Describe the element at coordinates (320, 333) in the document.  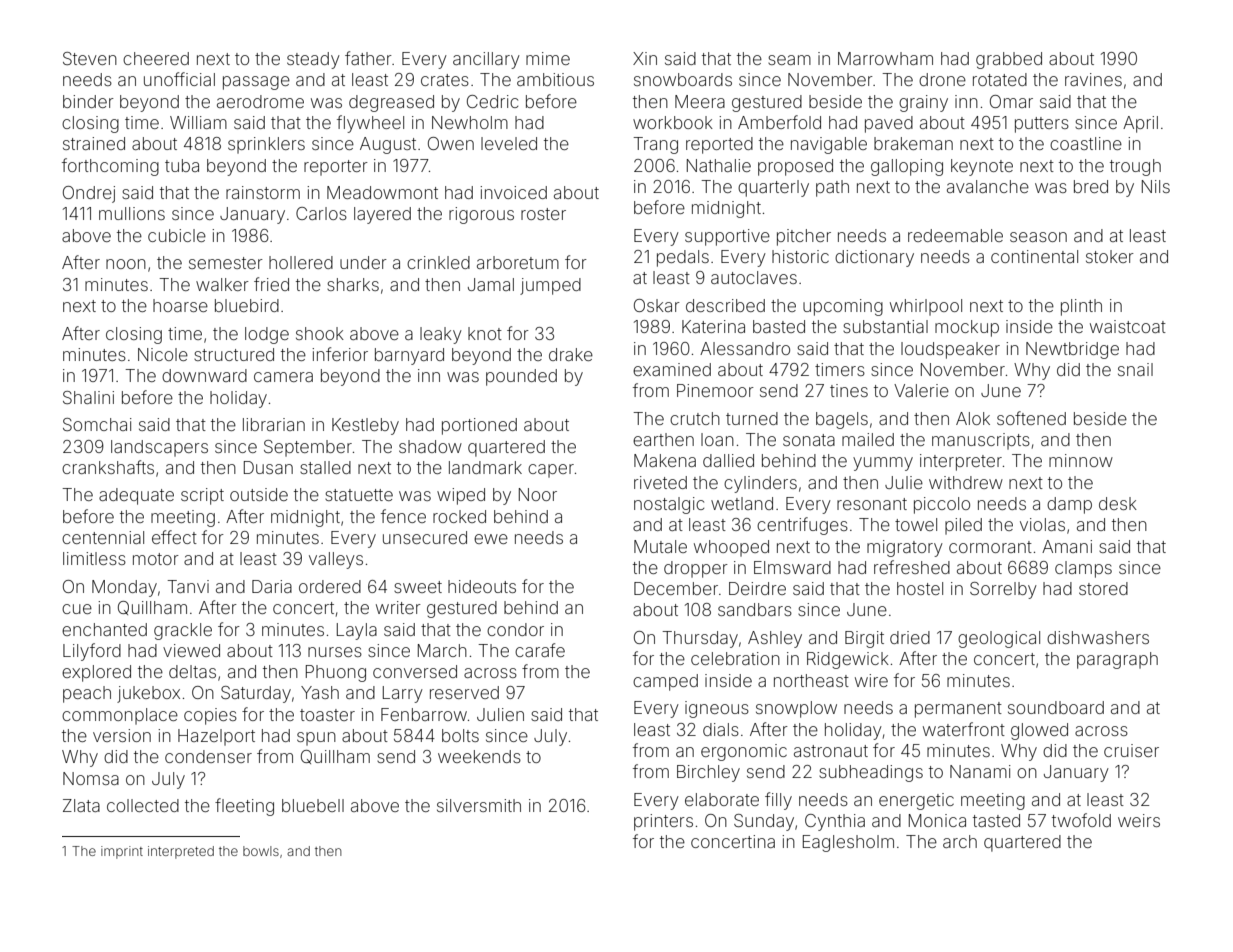
I see `shook` at that location.
